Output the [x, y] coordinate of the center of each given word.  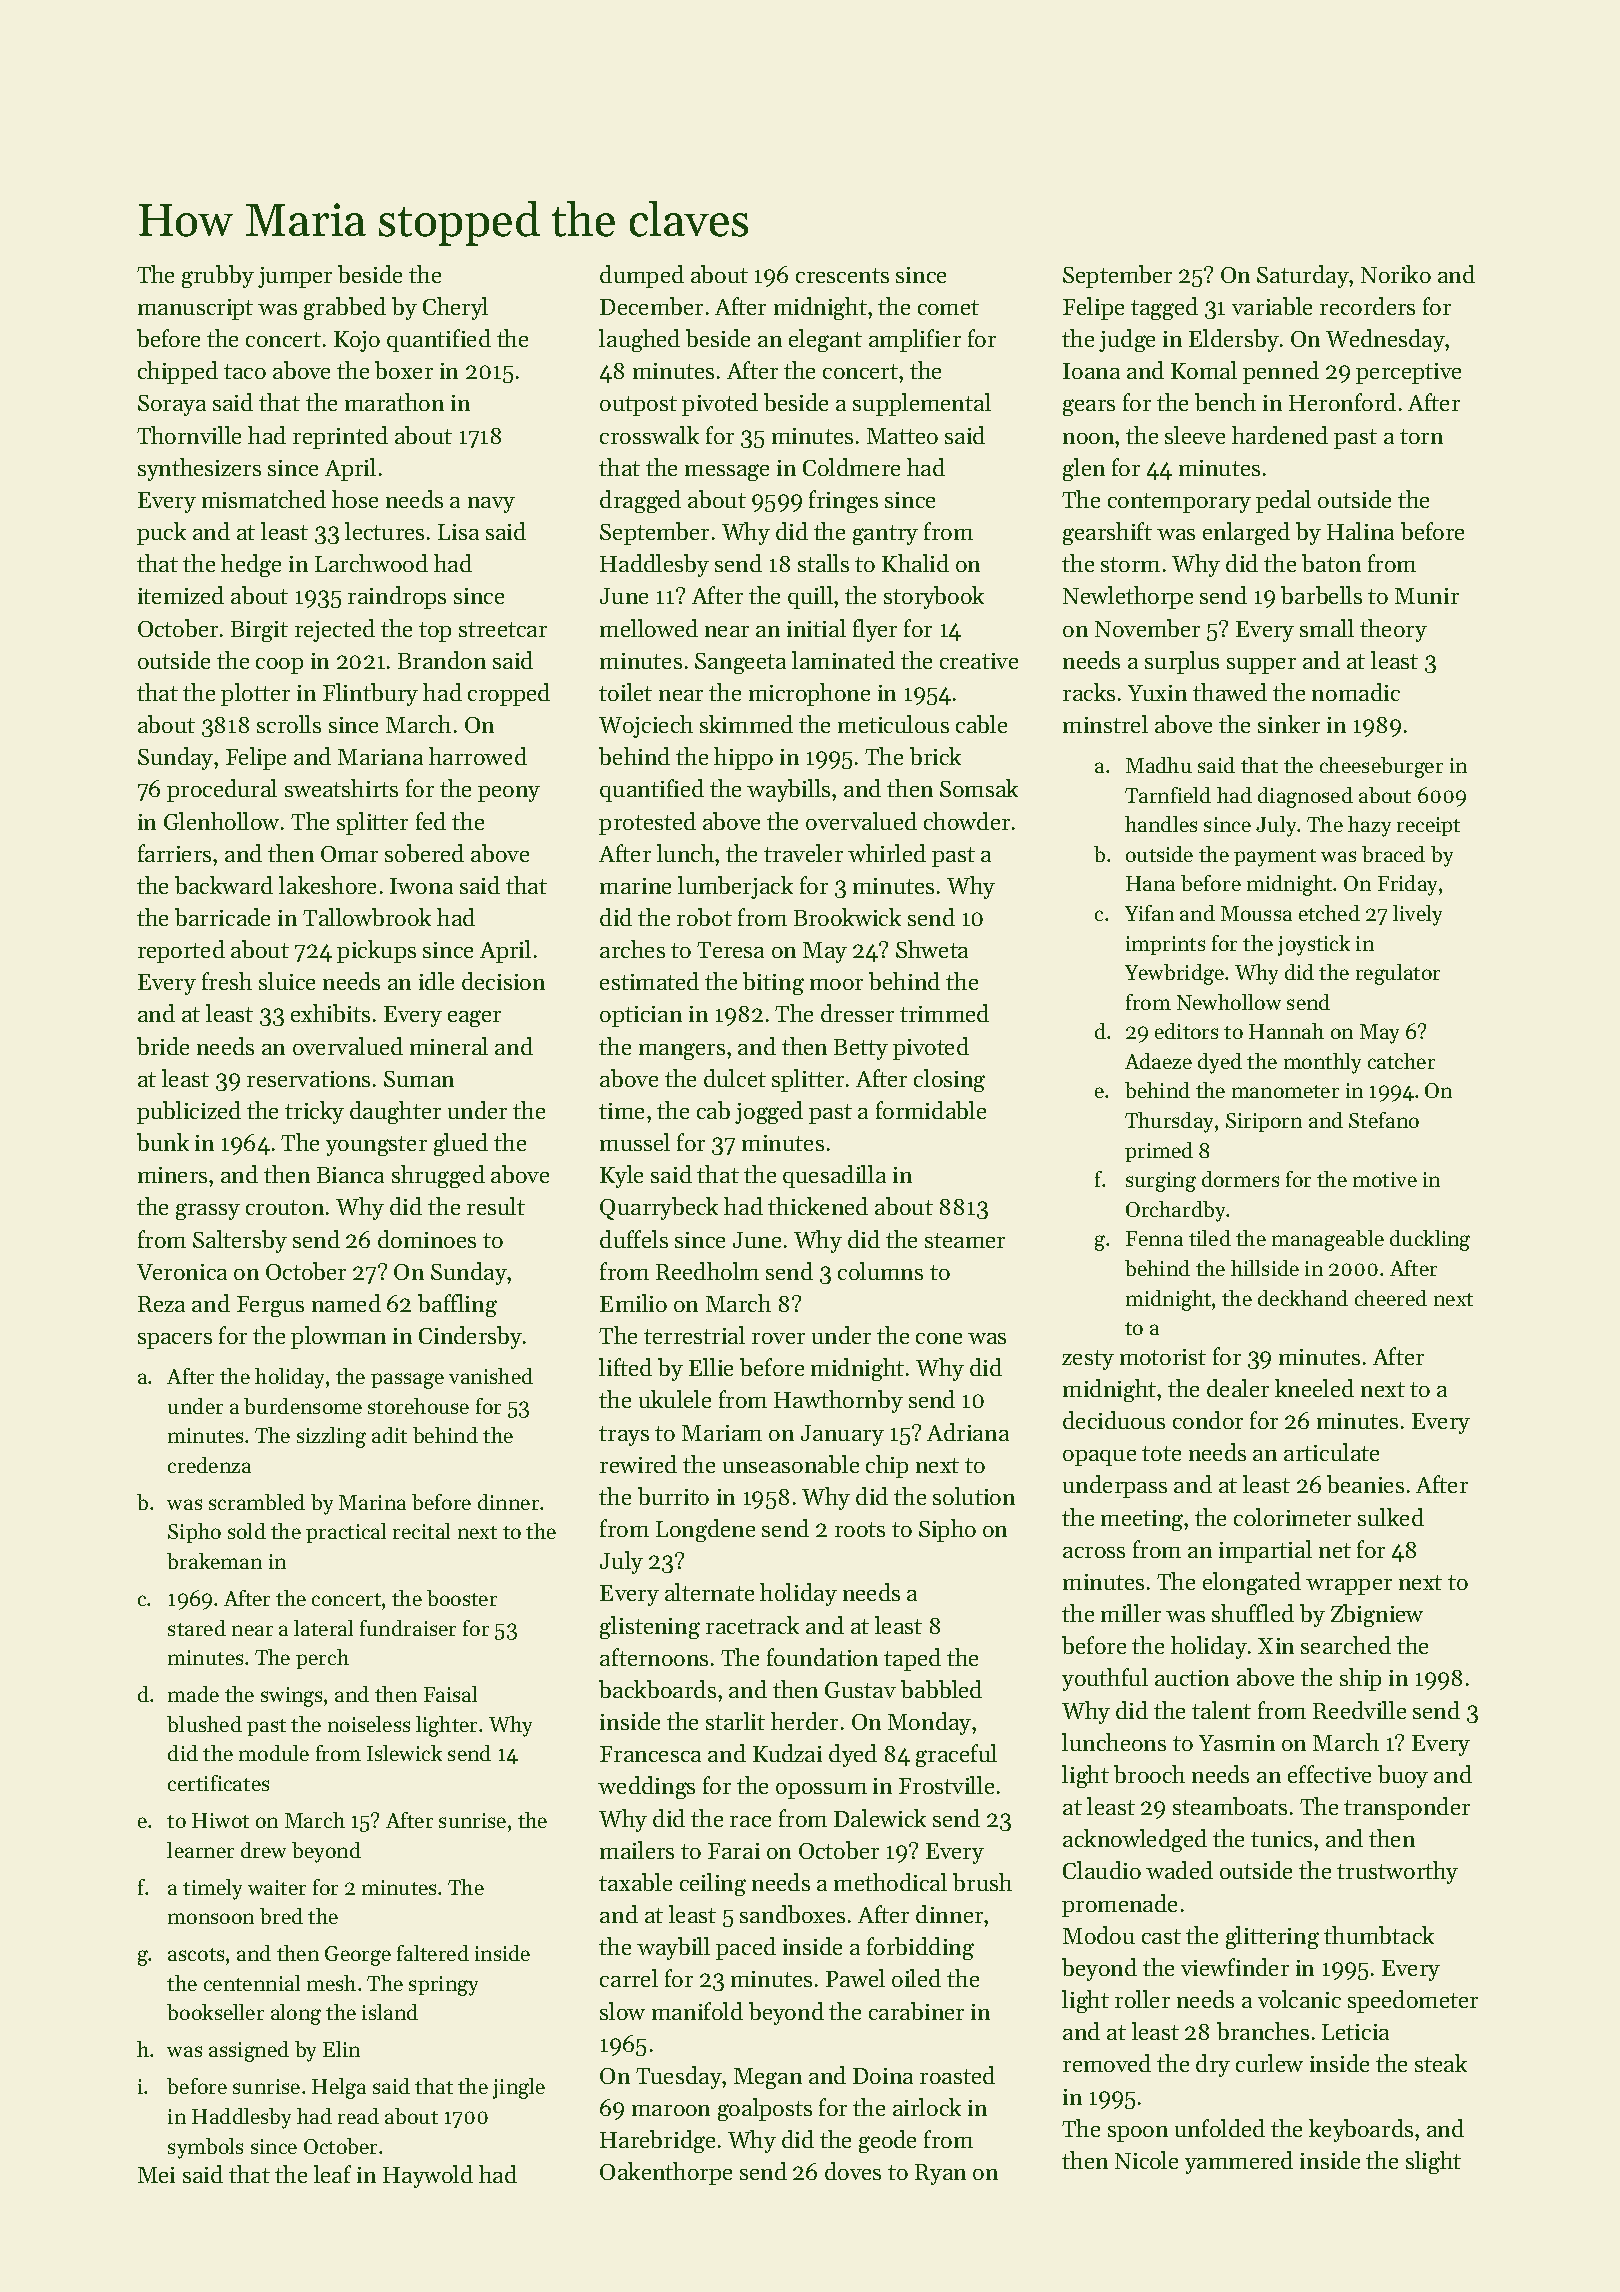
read [358, 2116]
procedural [222, 790]
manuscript [195, 309]
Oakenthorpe [666, 2173]
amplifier [915, 340]
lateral [323, 1628]
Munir [1427, 596]
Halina [1360, 531]
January [842, 1435]
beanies [1365, 1484]
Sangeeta [740, 663]
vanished [491, 1376]
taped [912, 1659]
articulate [1331, 1452]
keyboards [1361, 2130]
